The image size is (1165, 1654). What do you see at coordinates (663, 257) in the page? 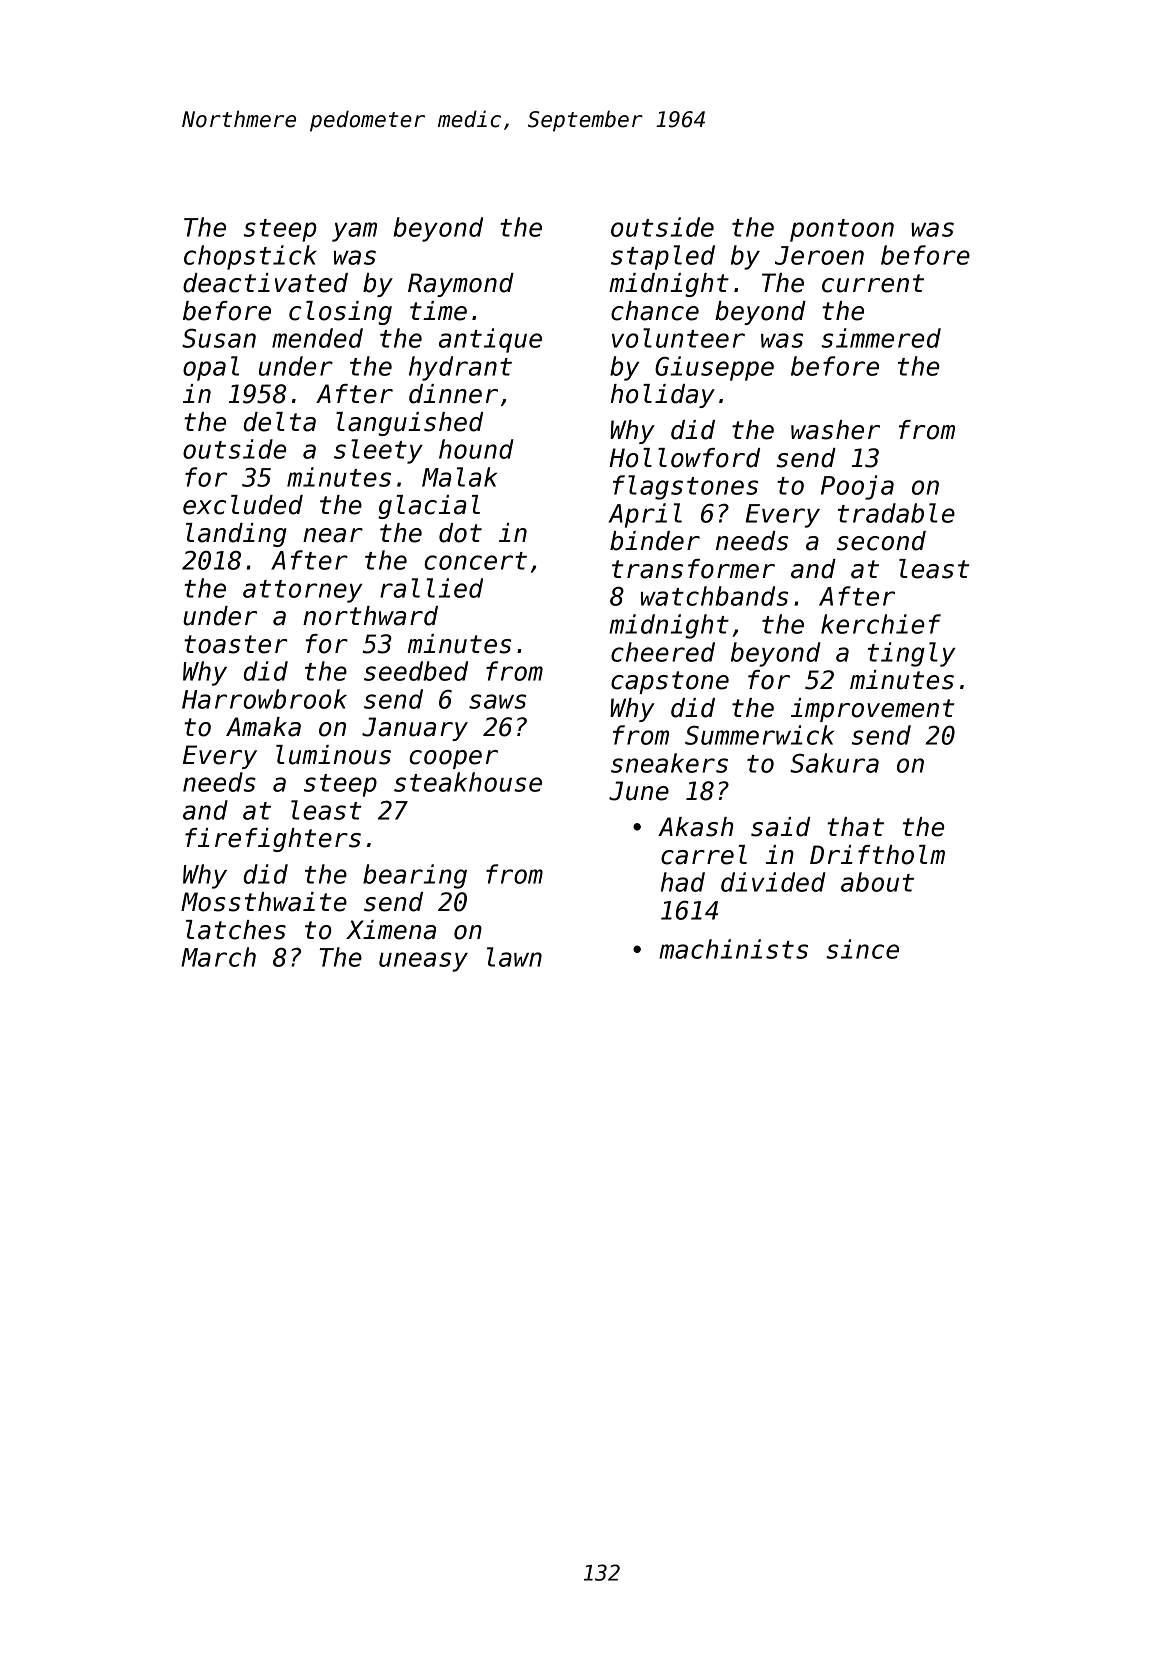
I see `stapled` at bounding box center [663, 257].
